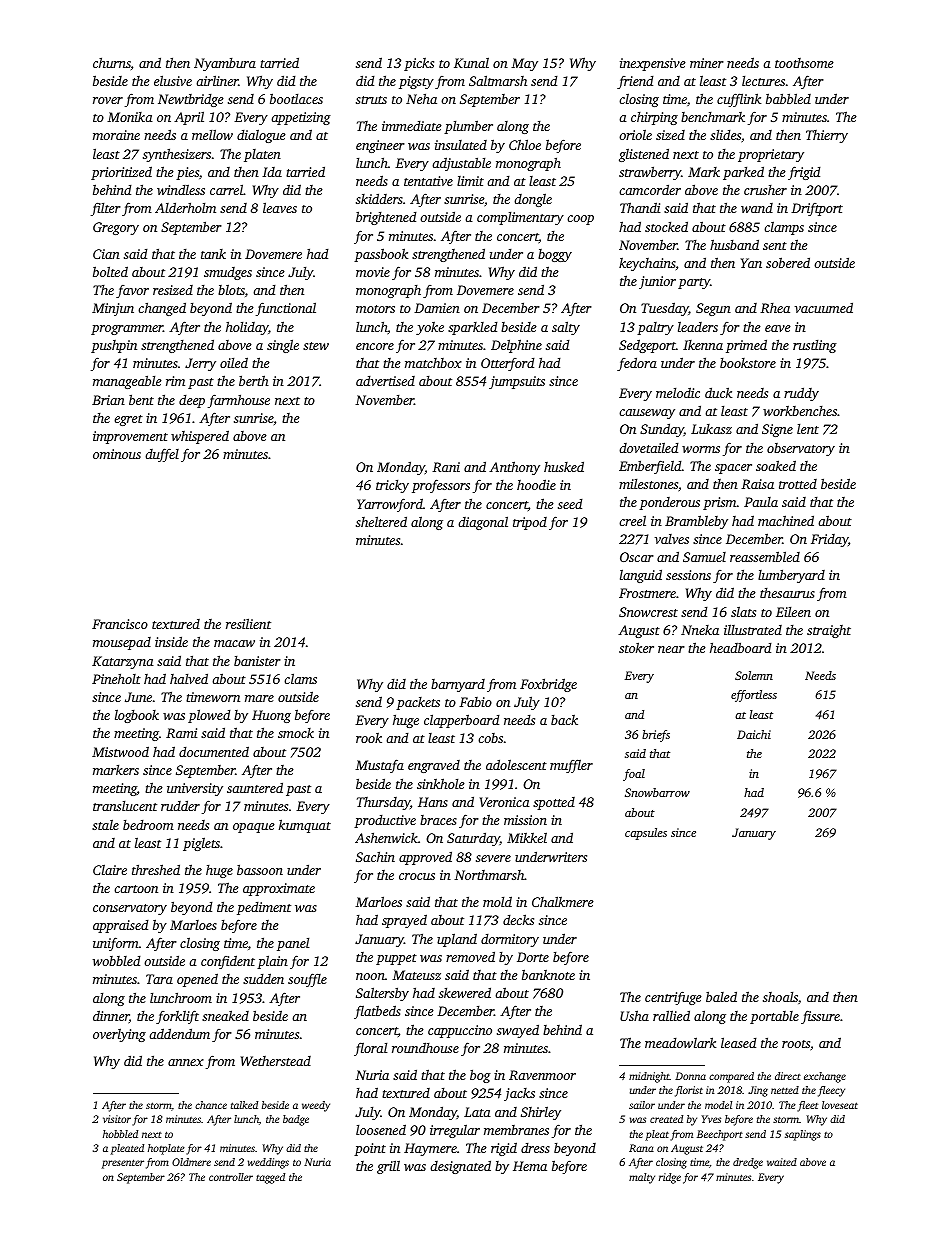 The width and height of the image is (952, 1233). I want to click on resilient, so click(248, 623).
